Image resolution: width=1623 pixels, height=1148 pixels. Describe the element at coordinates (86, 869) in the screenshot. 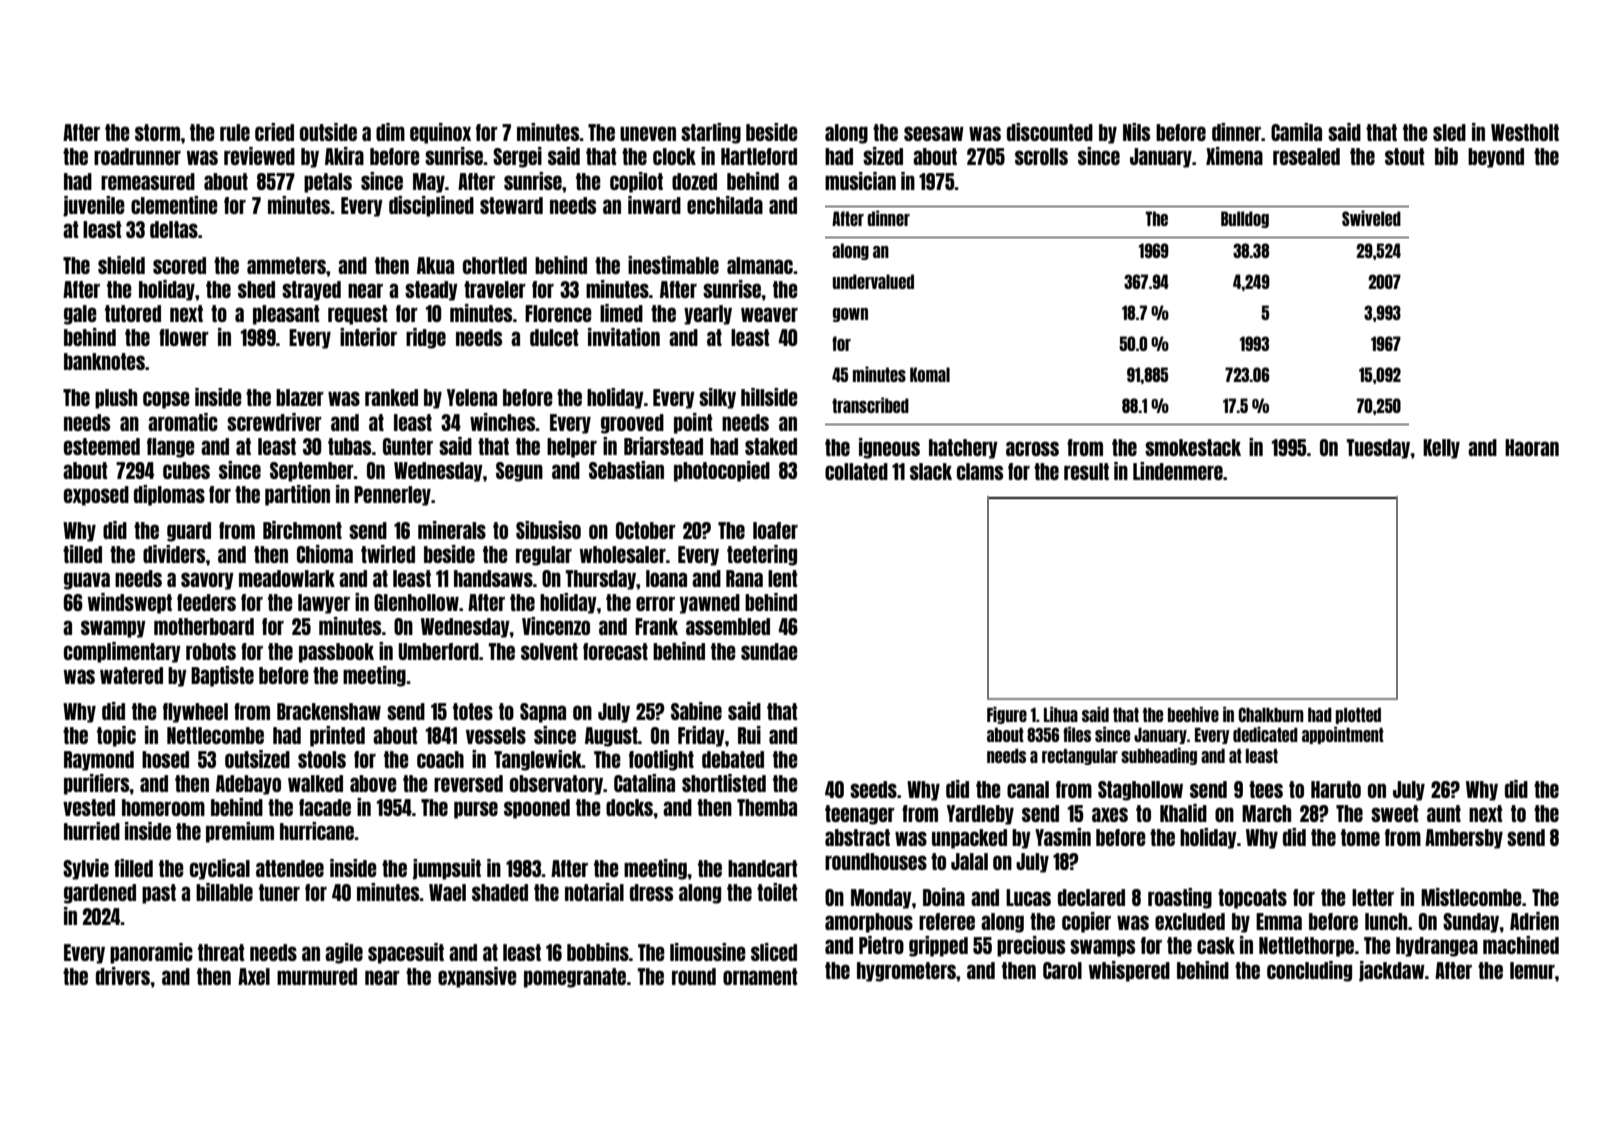

I see `Sylvie` at that location.
